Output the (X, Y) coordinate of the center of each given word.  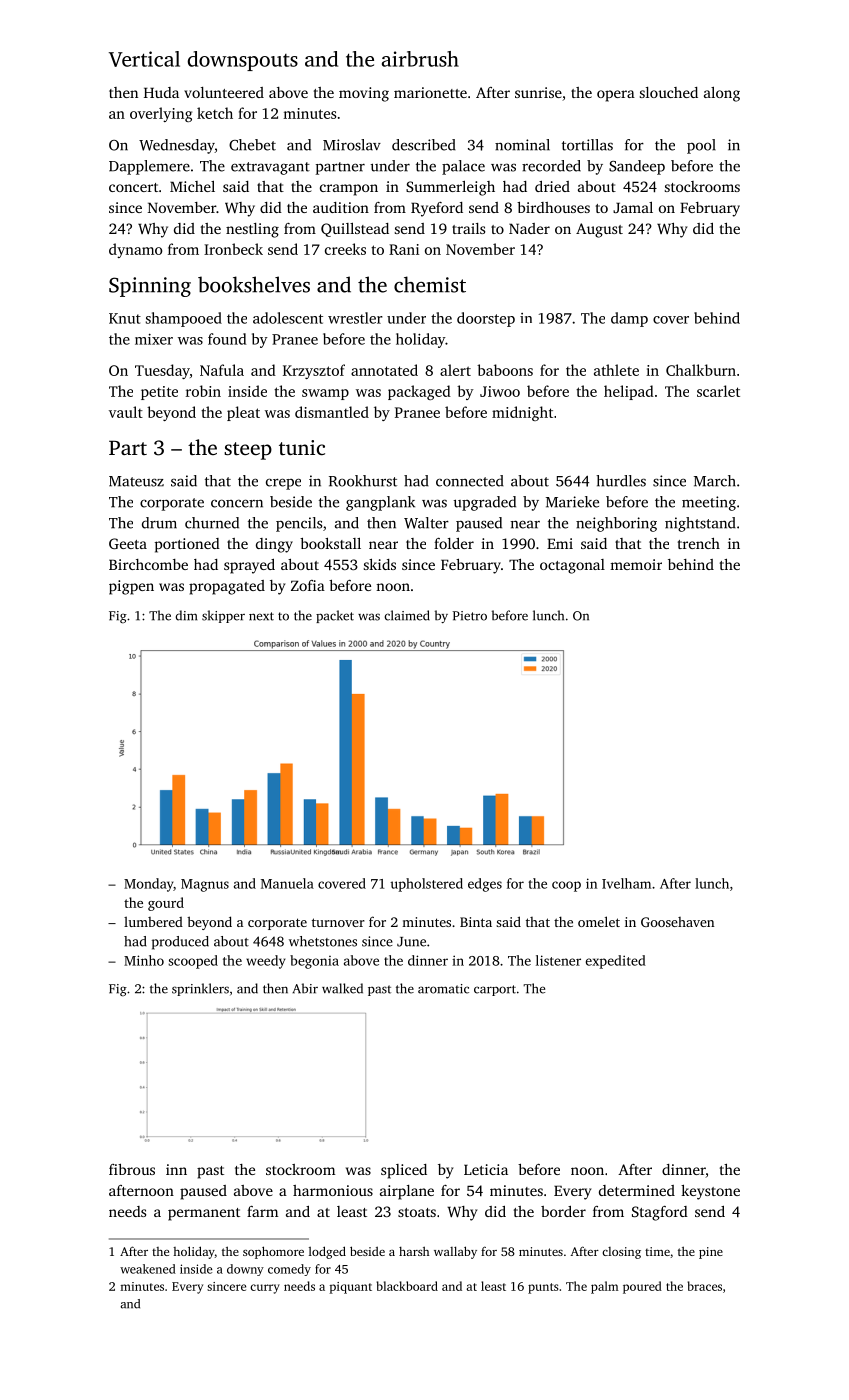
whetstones (323, 941)
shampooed (184, 319)
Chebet (252, 145)
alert (455, 370)
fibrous (132, 1169)
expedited (616, 962)
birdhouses (553, 207)
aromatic (443, 989)
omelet (599, 921)
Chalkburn (701, 370)
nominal (522, 145)
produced (180, 943)
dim (186, 615)
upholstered (426, 885)
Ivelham (626, 883)
